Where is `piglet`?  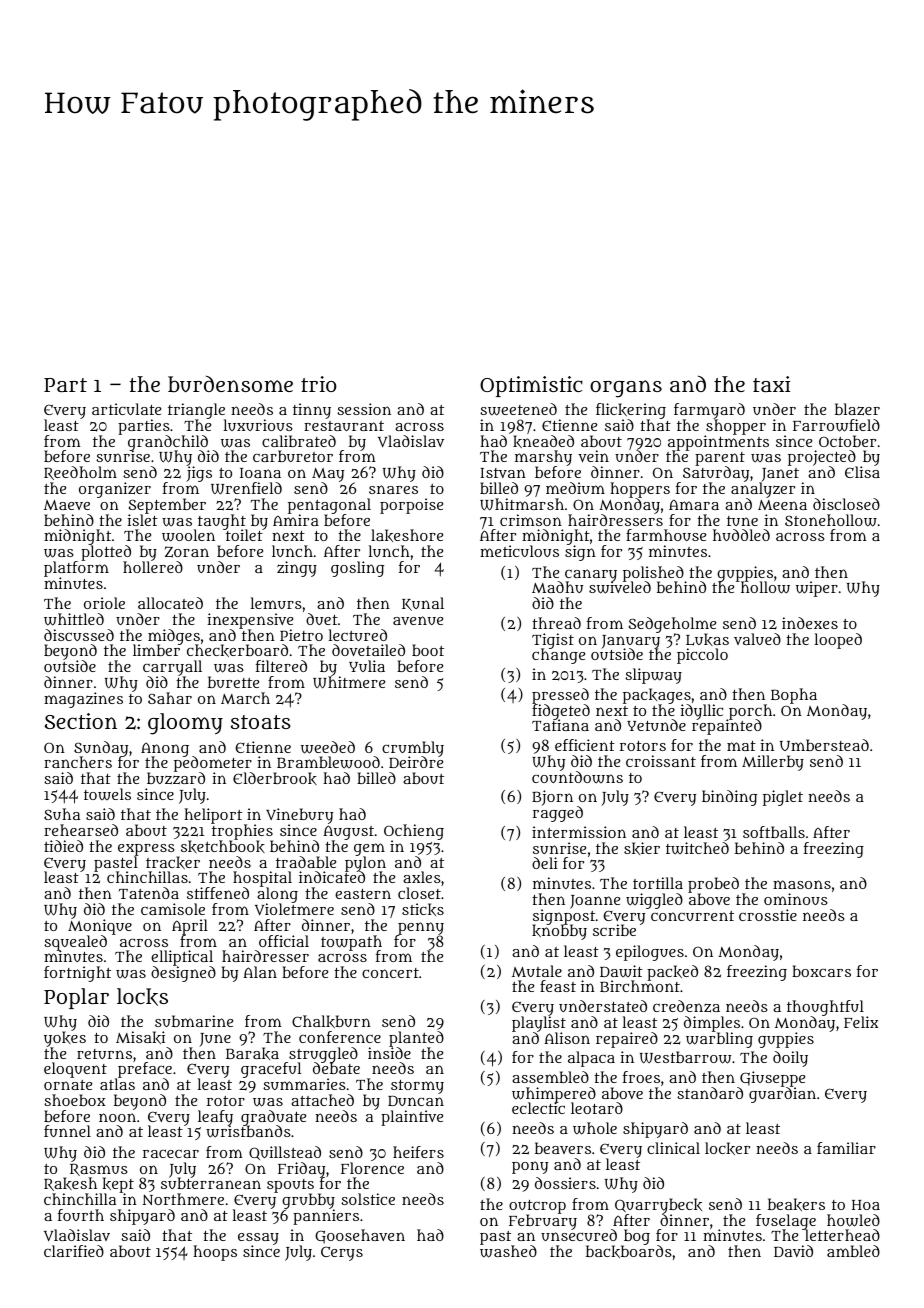
piglet is located at coordinates (783, 798).
